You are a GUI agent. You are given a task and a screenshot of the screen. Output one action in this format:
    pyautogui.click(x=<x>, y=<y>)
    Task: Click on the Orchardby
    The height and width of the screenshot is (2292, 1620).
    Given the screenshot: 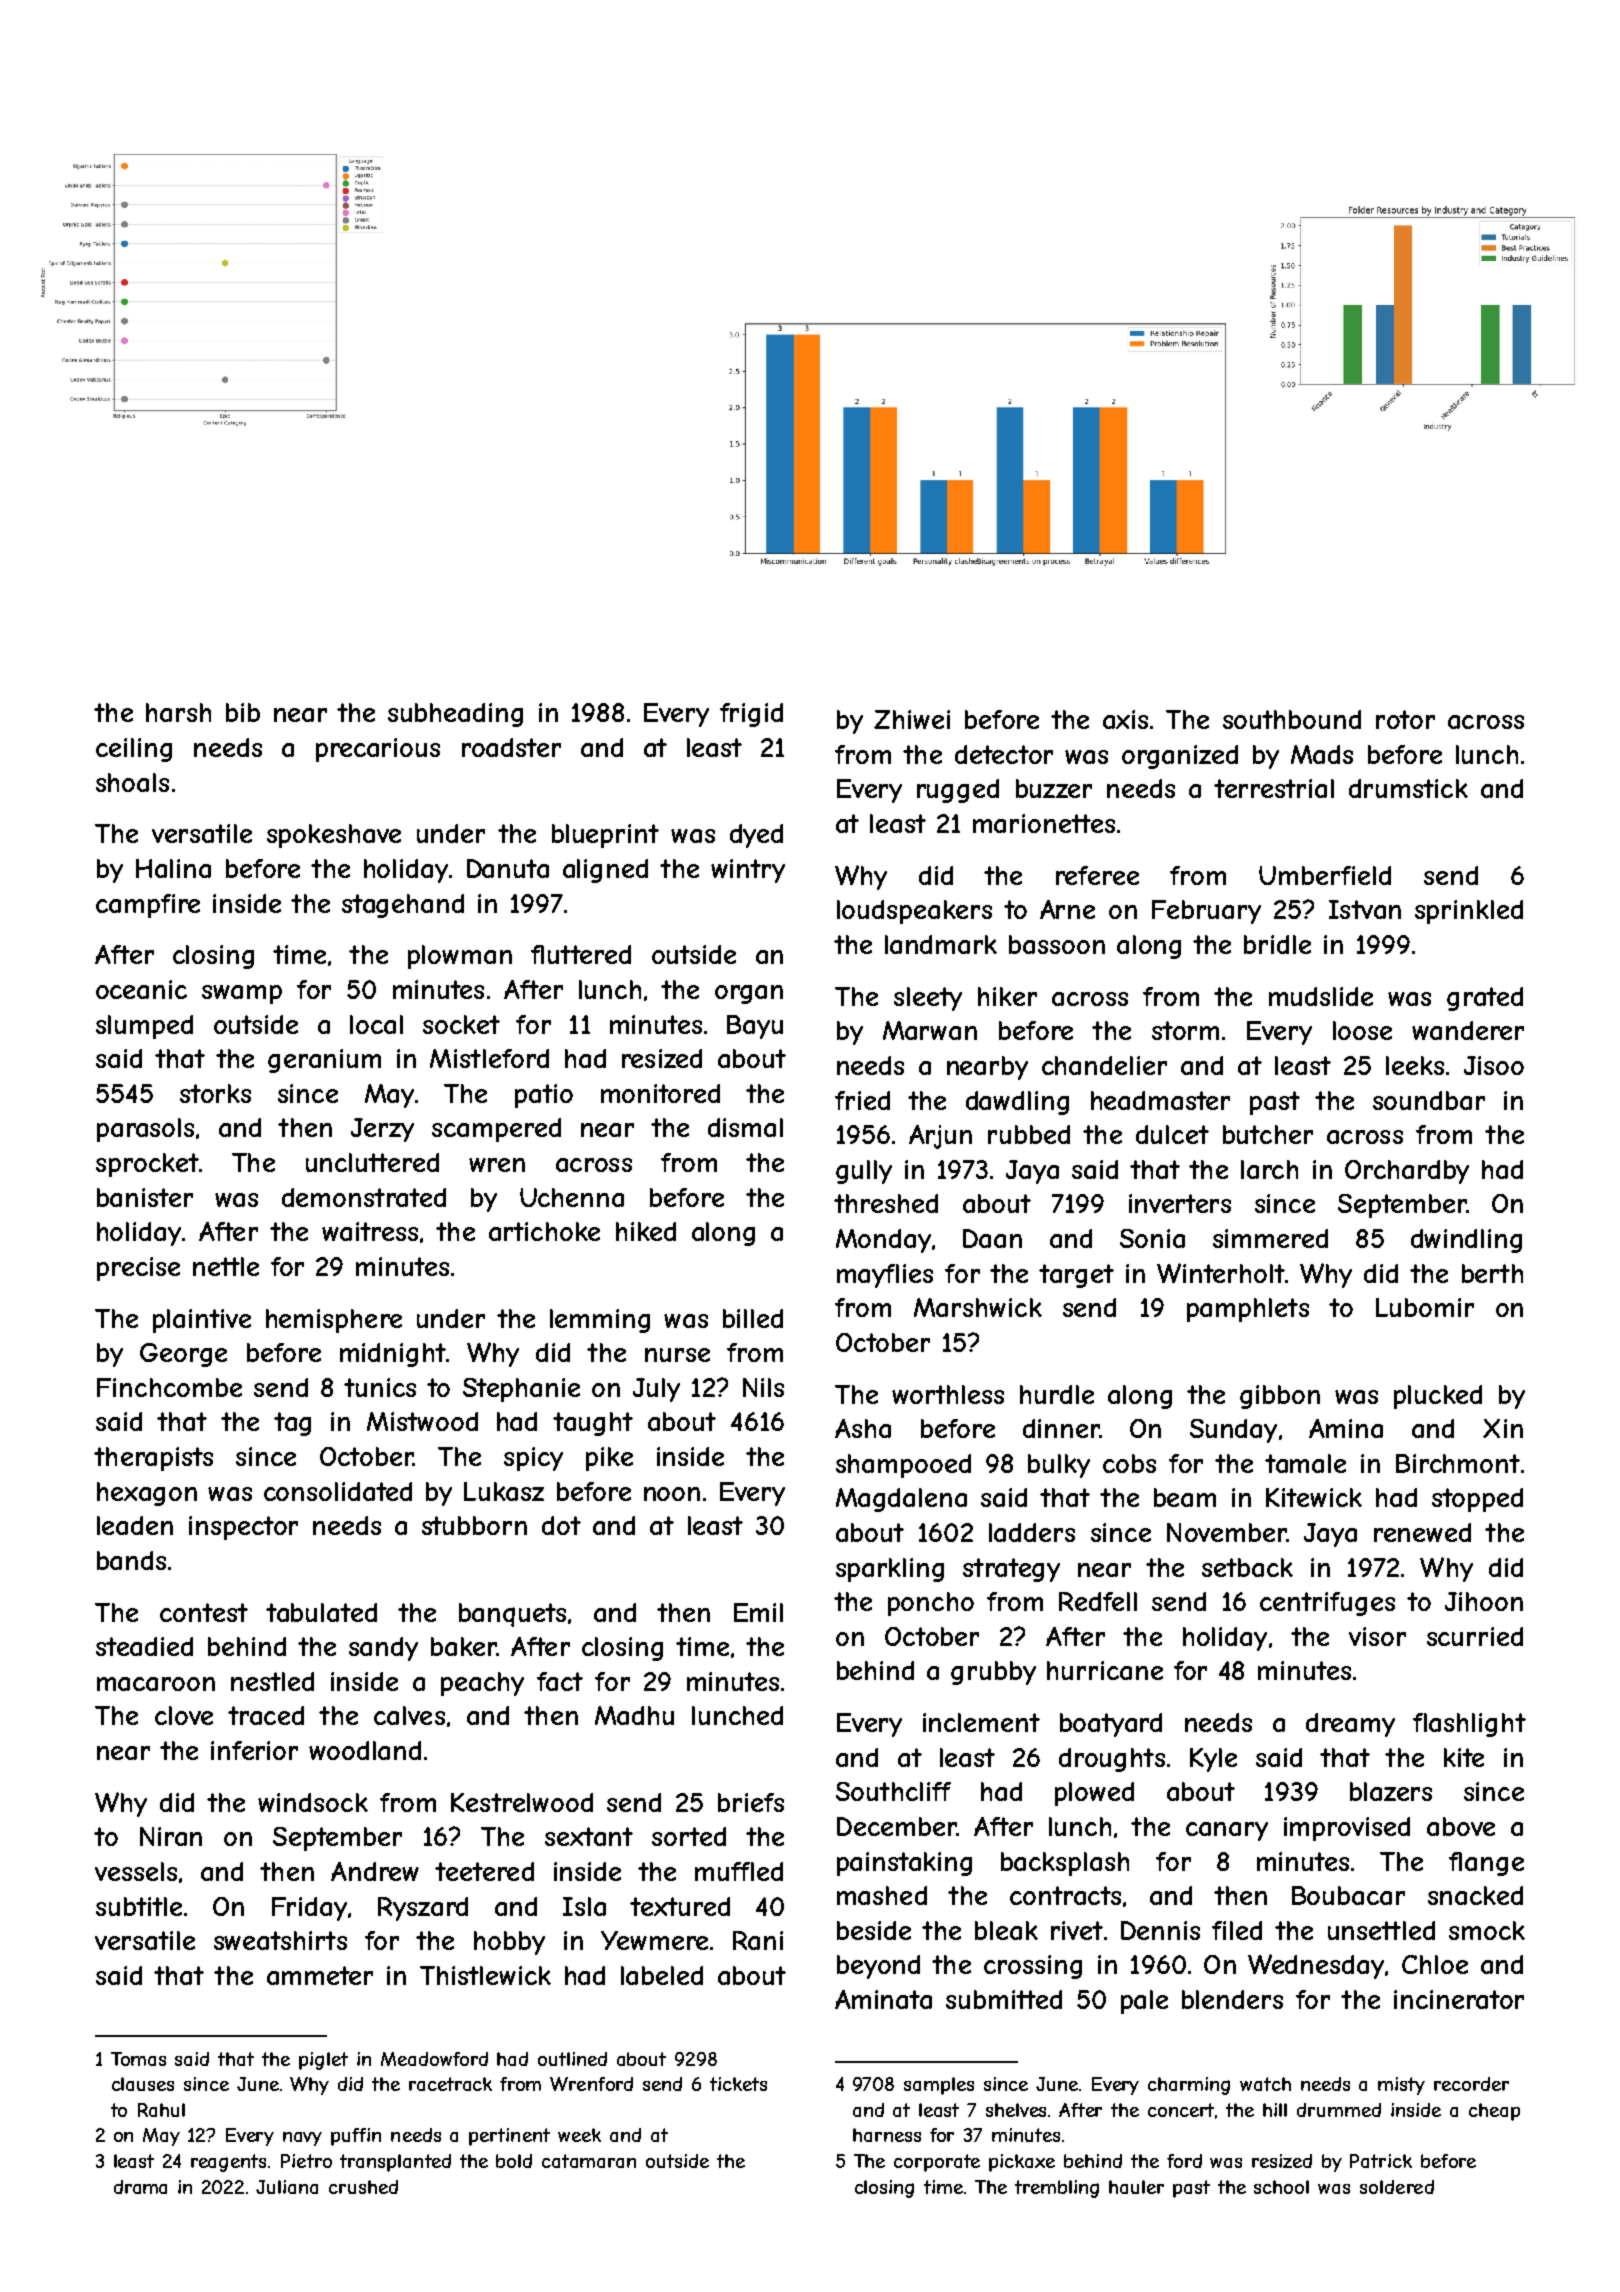 What is the action you would take?
    pyautogui.click(x=1407, y=1172)
